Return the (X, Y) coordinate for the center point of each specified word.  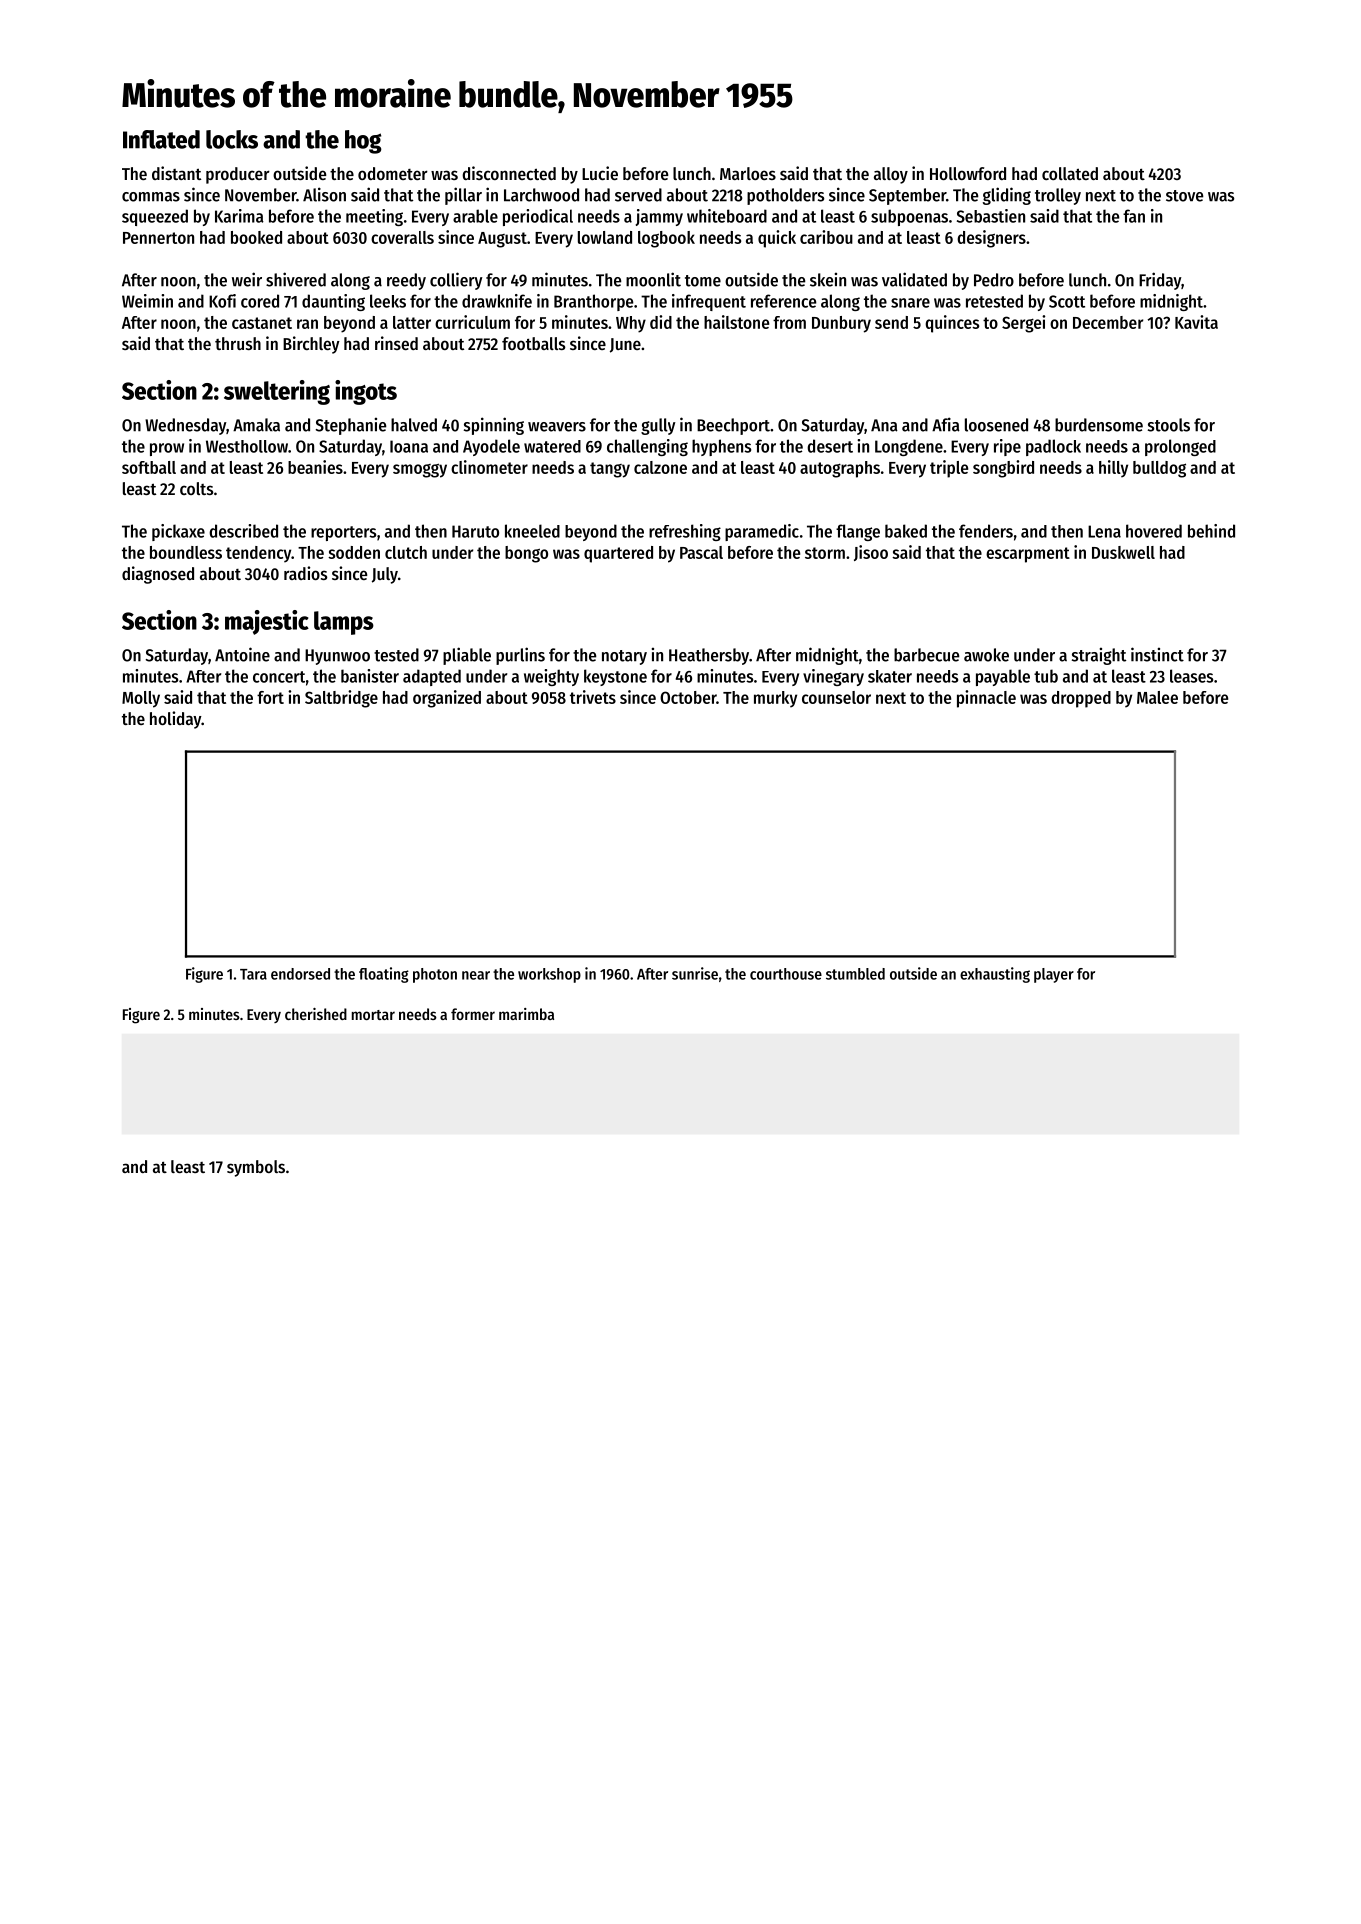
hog (363, 142)
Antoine (242, 654)
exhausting (995, 975)
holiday (175, 720)
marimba (526, 1014)
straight (1099, 656)
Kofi (222, 301)
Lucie (600, 173)
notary (624, 657)
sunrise (695, 973)
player (1054, 975)
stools (1169, 425)
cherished (316, 1014)
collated (1070, 173)
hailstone (736, 322)
